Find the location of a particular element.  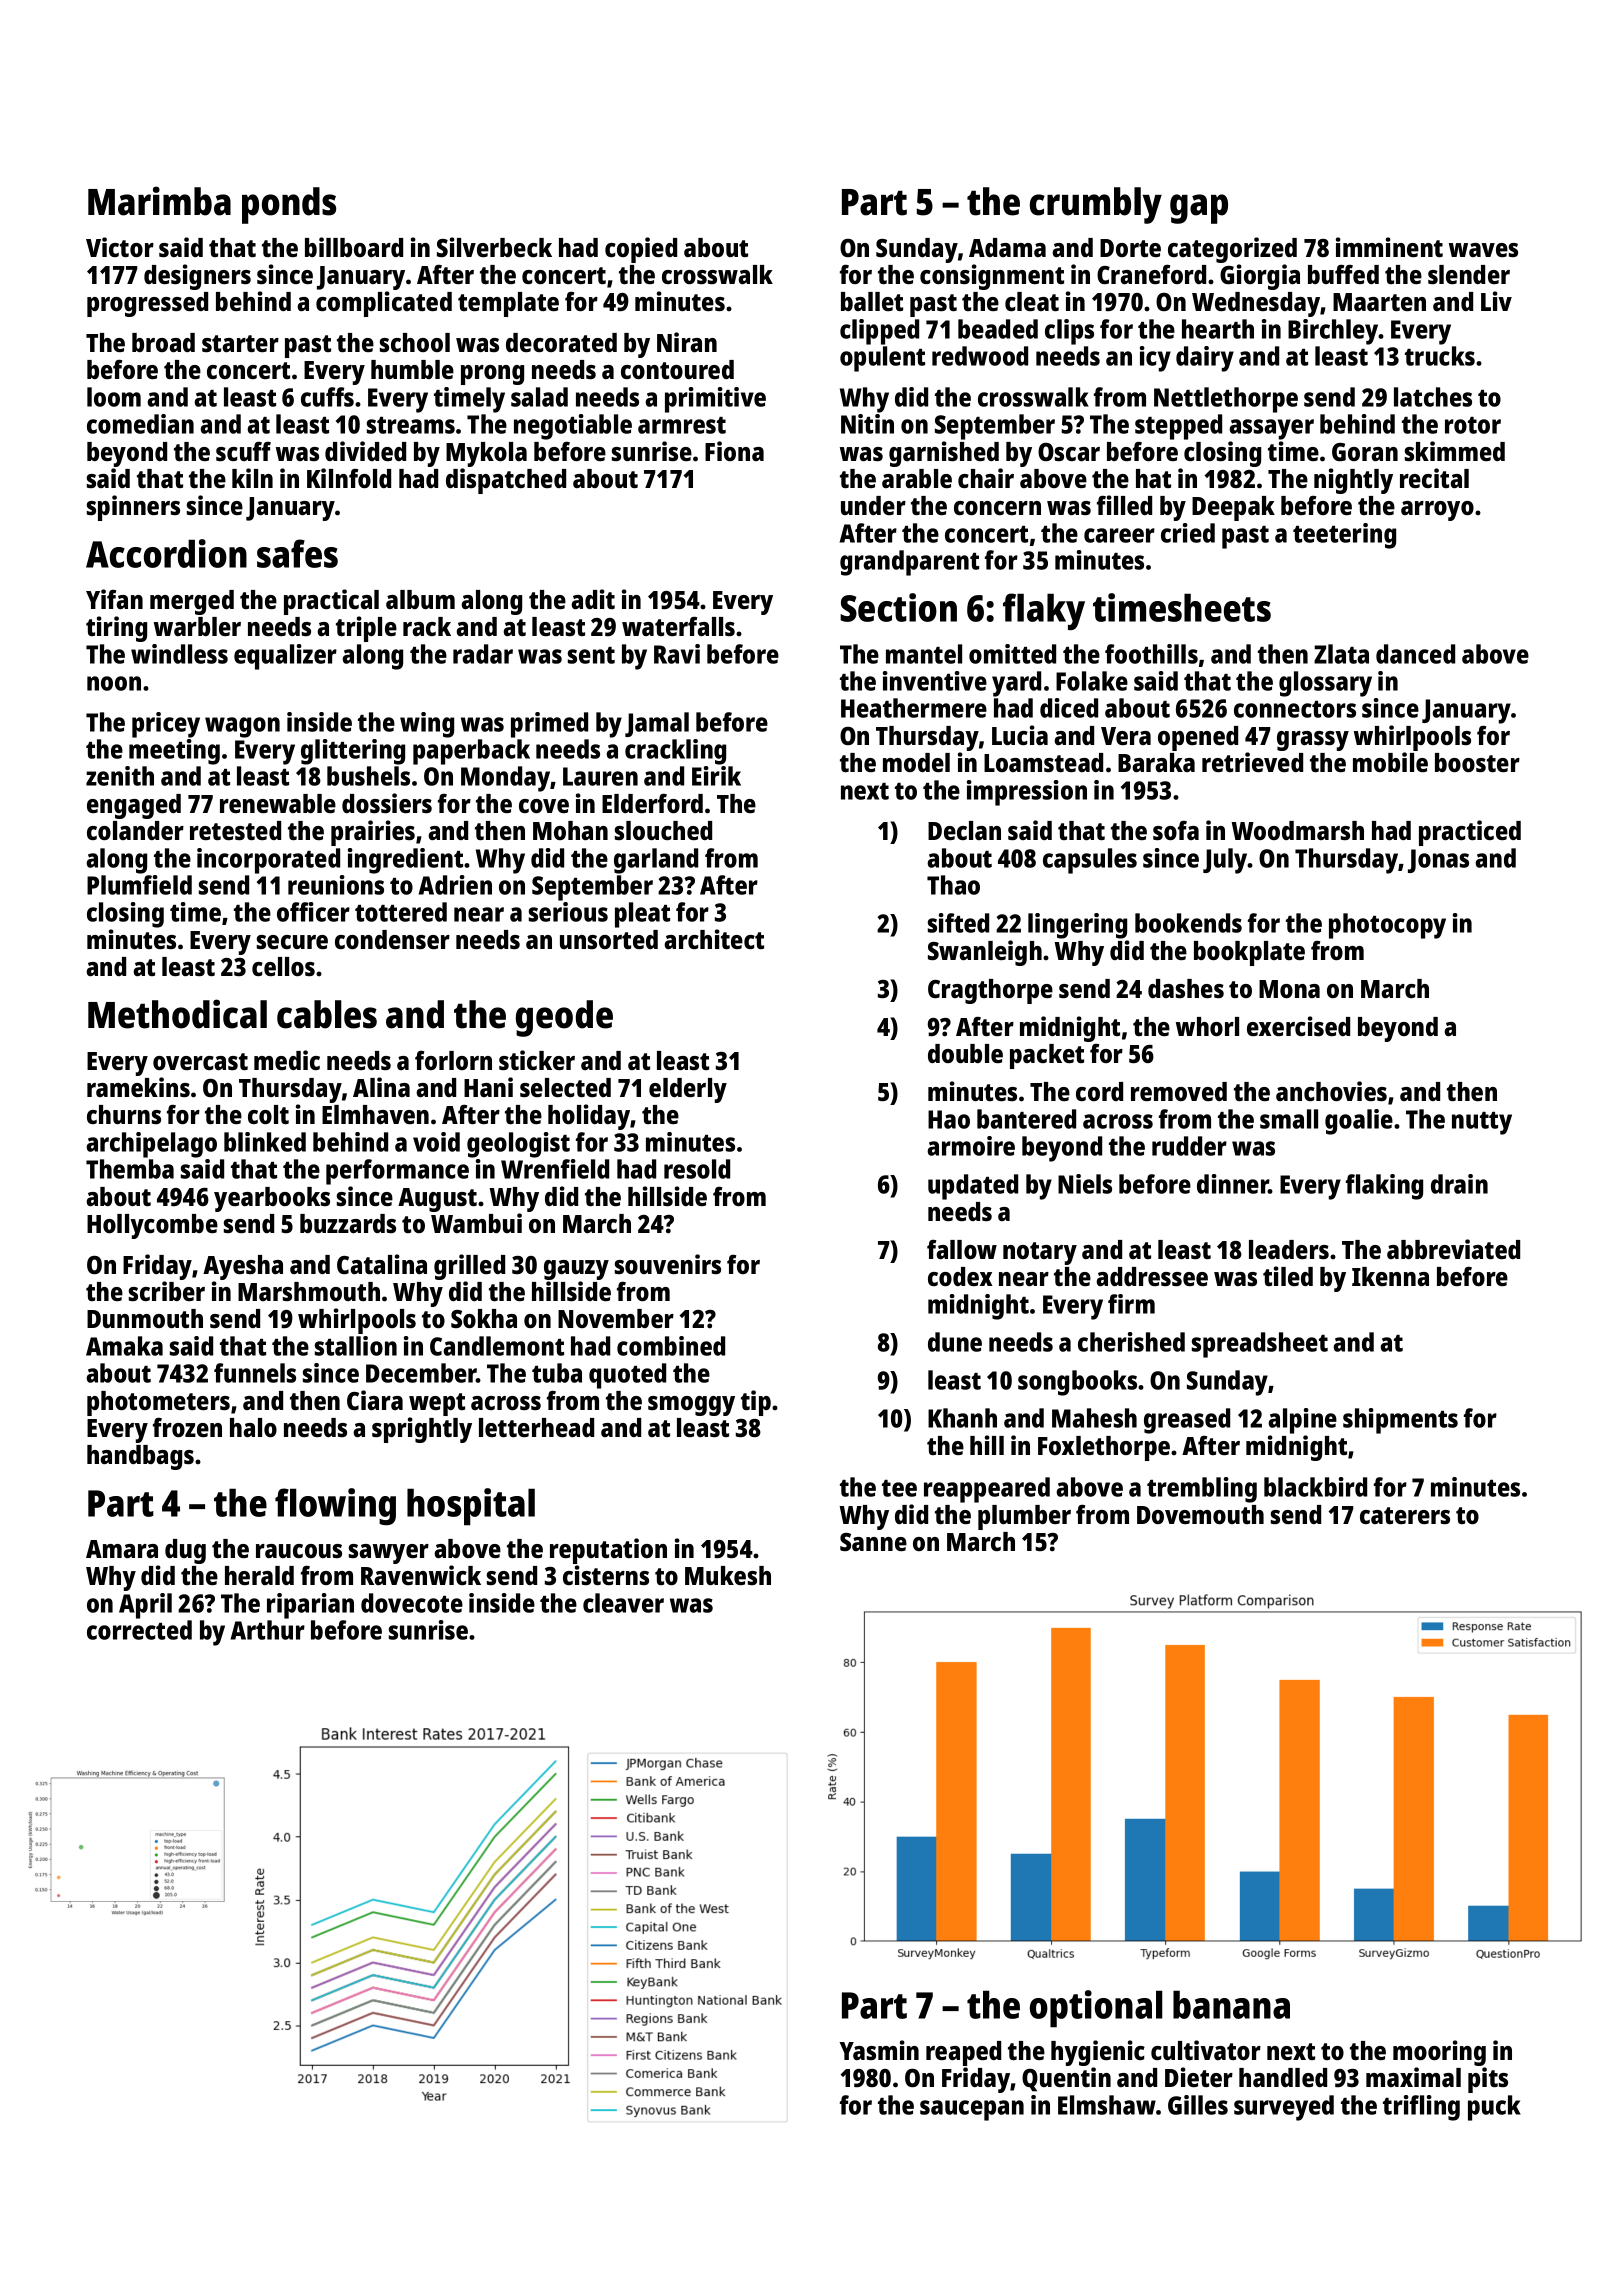

progressed is located at coordinates (147, 304).
